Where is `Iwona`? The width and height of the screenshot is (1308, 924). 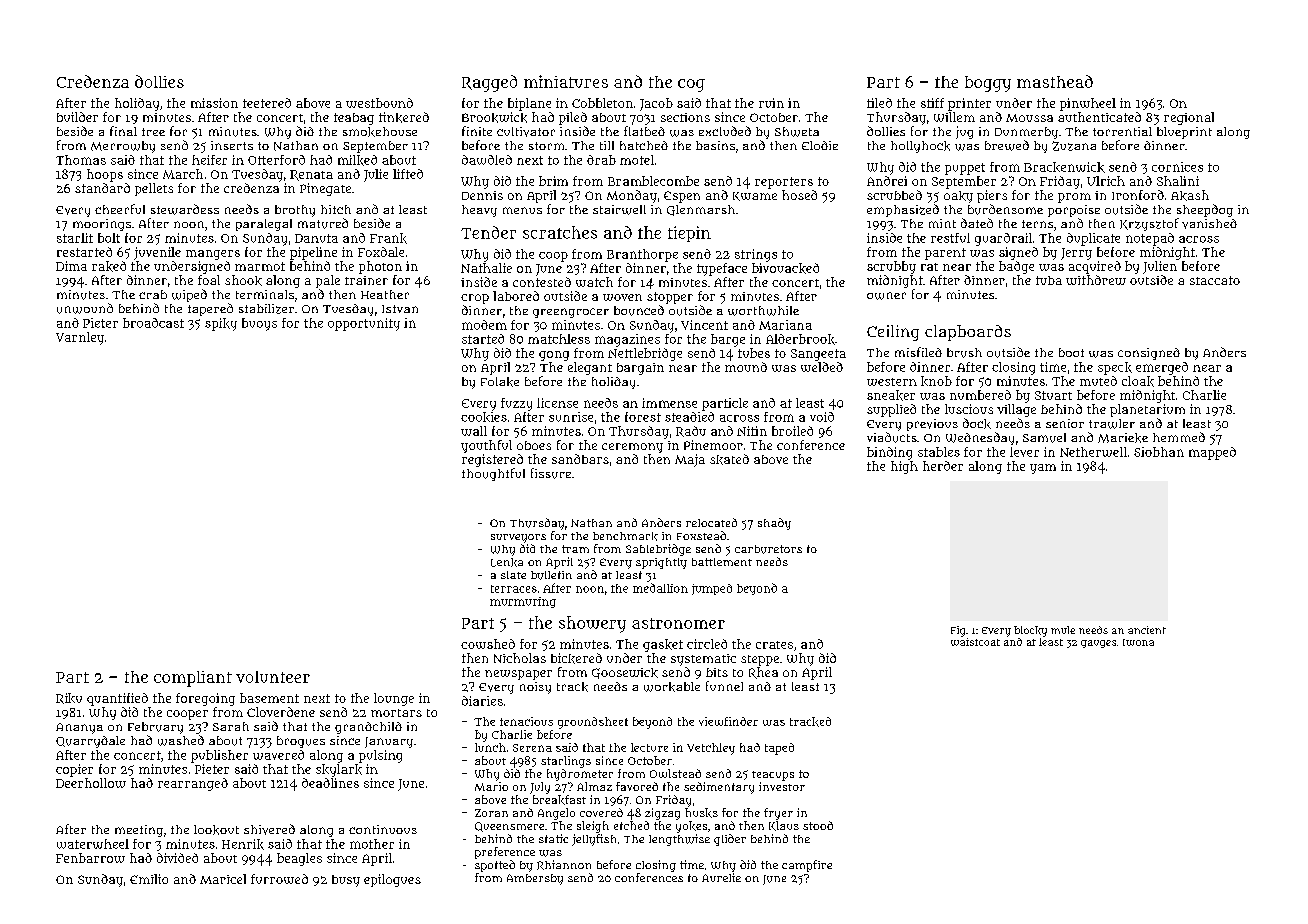
Iwona is located at coordinates (1138, 642).
